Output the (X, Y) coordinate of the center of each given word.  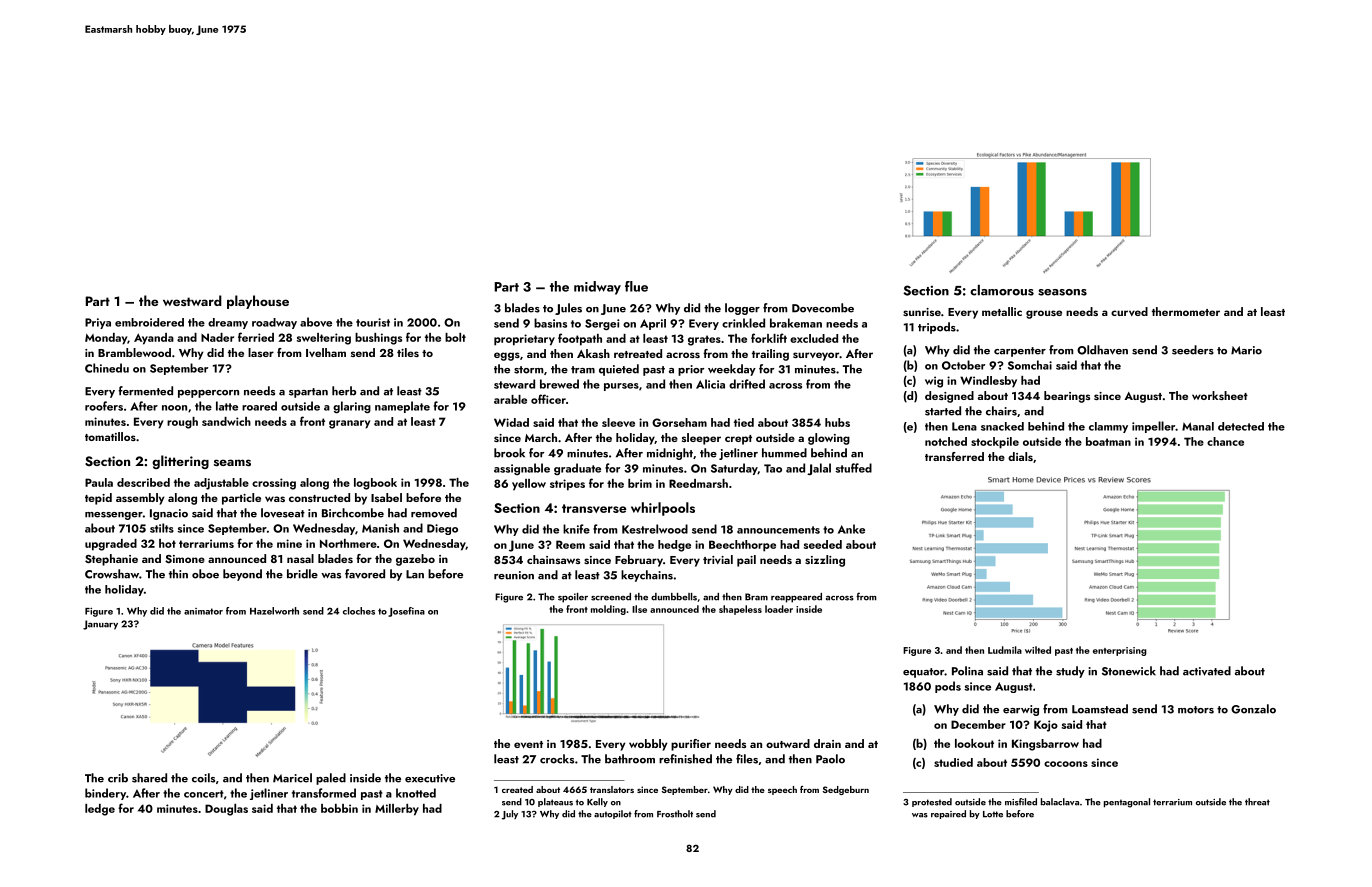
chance (1225, 441)
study (1070, 672)
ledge (100, 810)
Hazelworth (274, 611)
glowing (829, 439)
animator (203, 611)
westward (192, 300)
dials (1020, 456)
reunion (514, 575)
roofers (104, 406)
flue (636, 286)
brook (509, 453)
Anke (851, 529)
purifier (691, 745)
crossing (274, 484)
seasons (1062, 292)
